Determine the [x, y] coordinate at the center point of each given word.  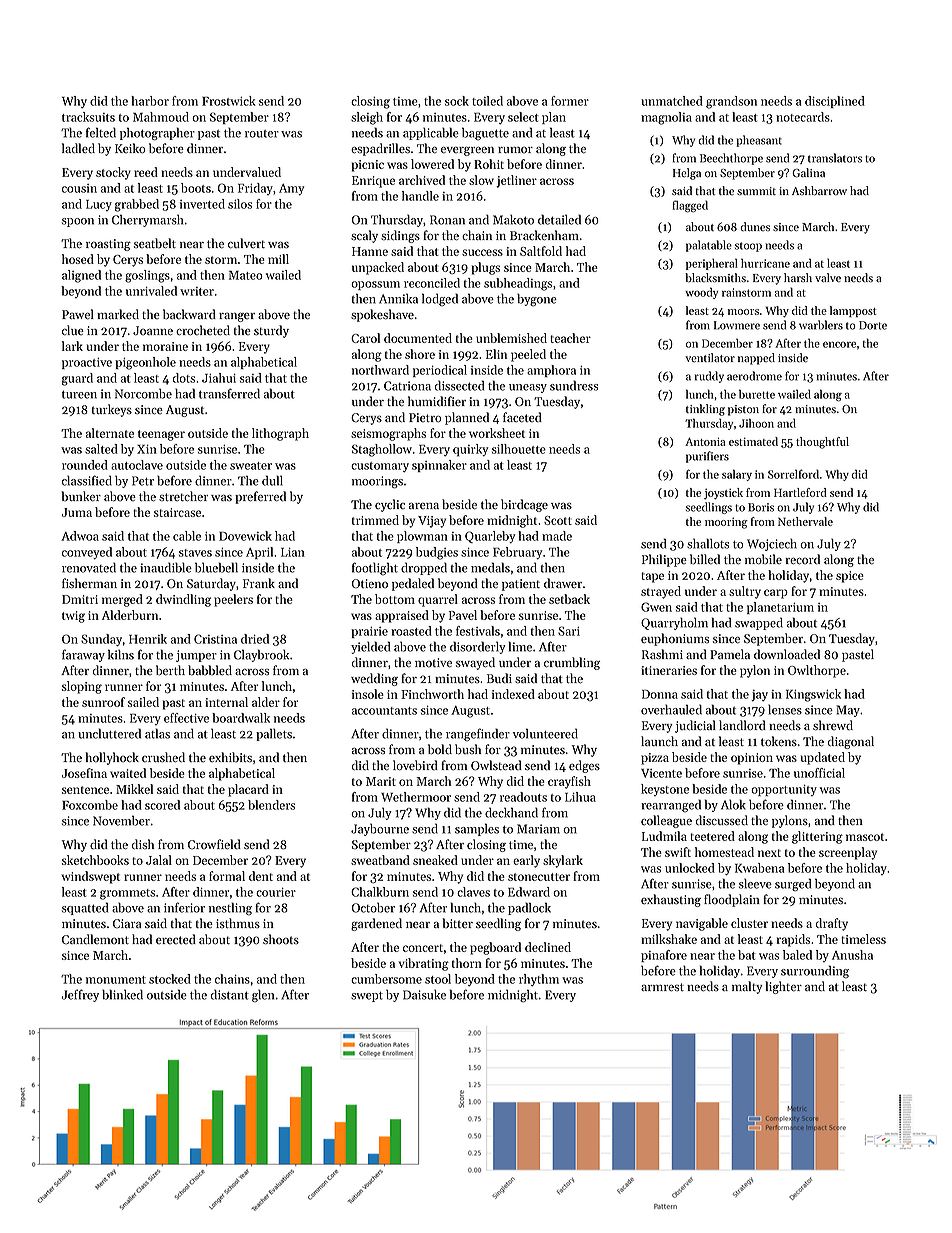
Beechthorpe [731, 159]
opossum [375, 285]
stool [438, 979]
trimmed [375, 520]
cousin [79, 188]
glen [263, 996]
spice [850, 577]
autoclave [137, 465]
